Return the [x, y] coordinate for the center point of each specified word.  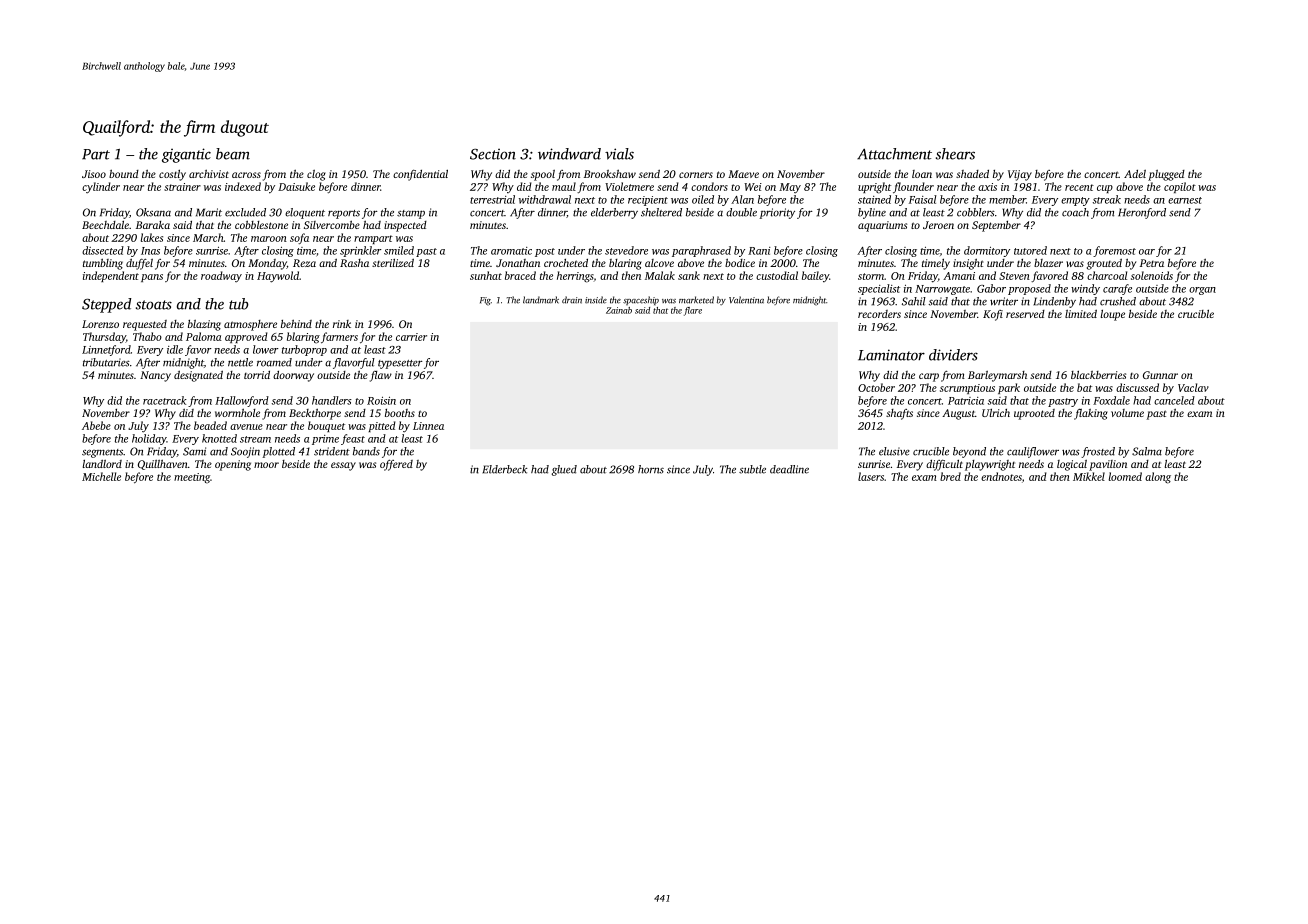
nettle [240, 362]
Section [493, 154]
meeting [192, 478]
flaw [381, 376]
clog [316, 175]
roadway [221, 276]
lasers [871, 476]
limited [1081, 314]
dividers [953, 355]
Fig [485, 301]
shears [955, 154]
